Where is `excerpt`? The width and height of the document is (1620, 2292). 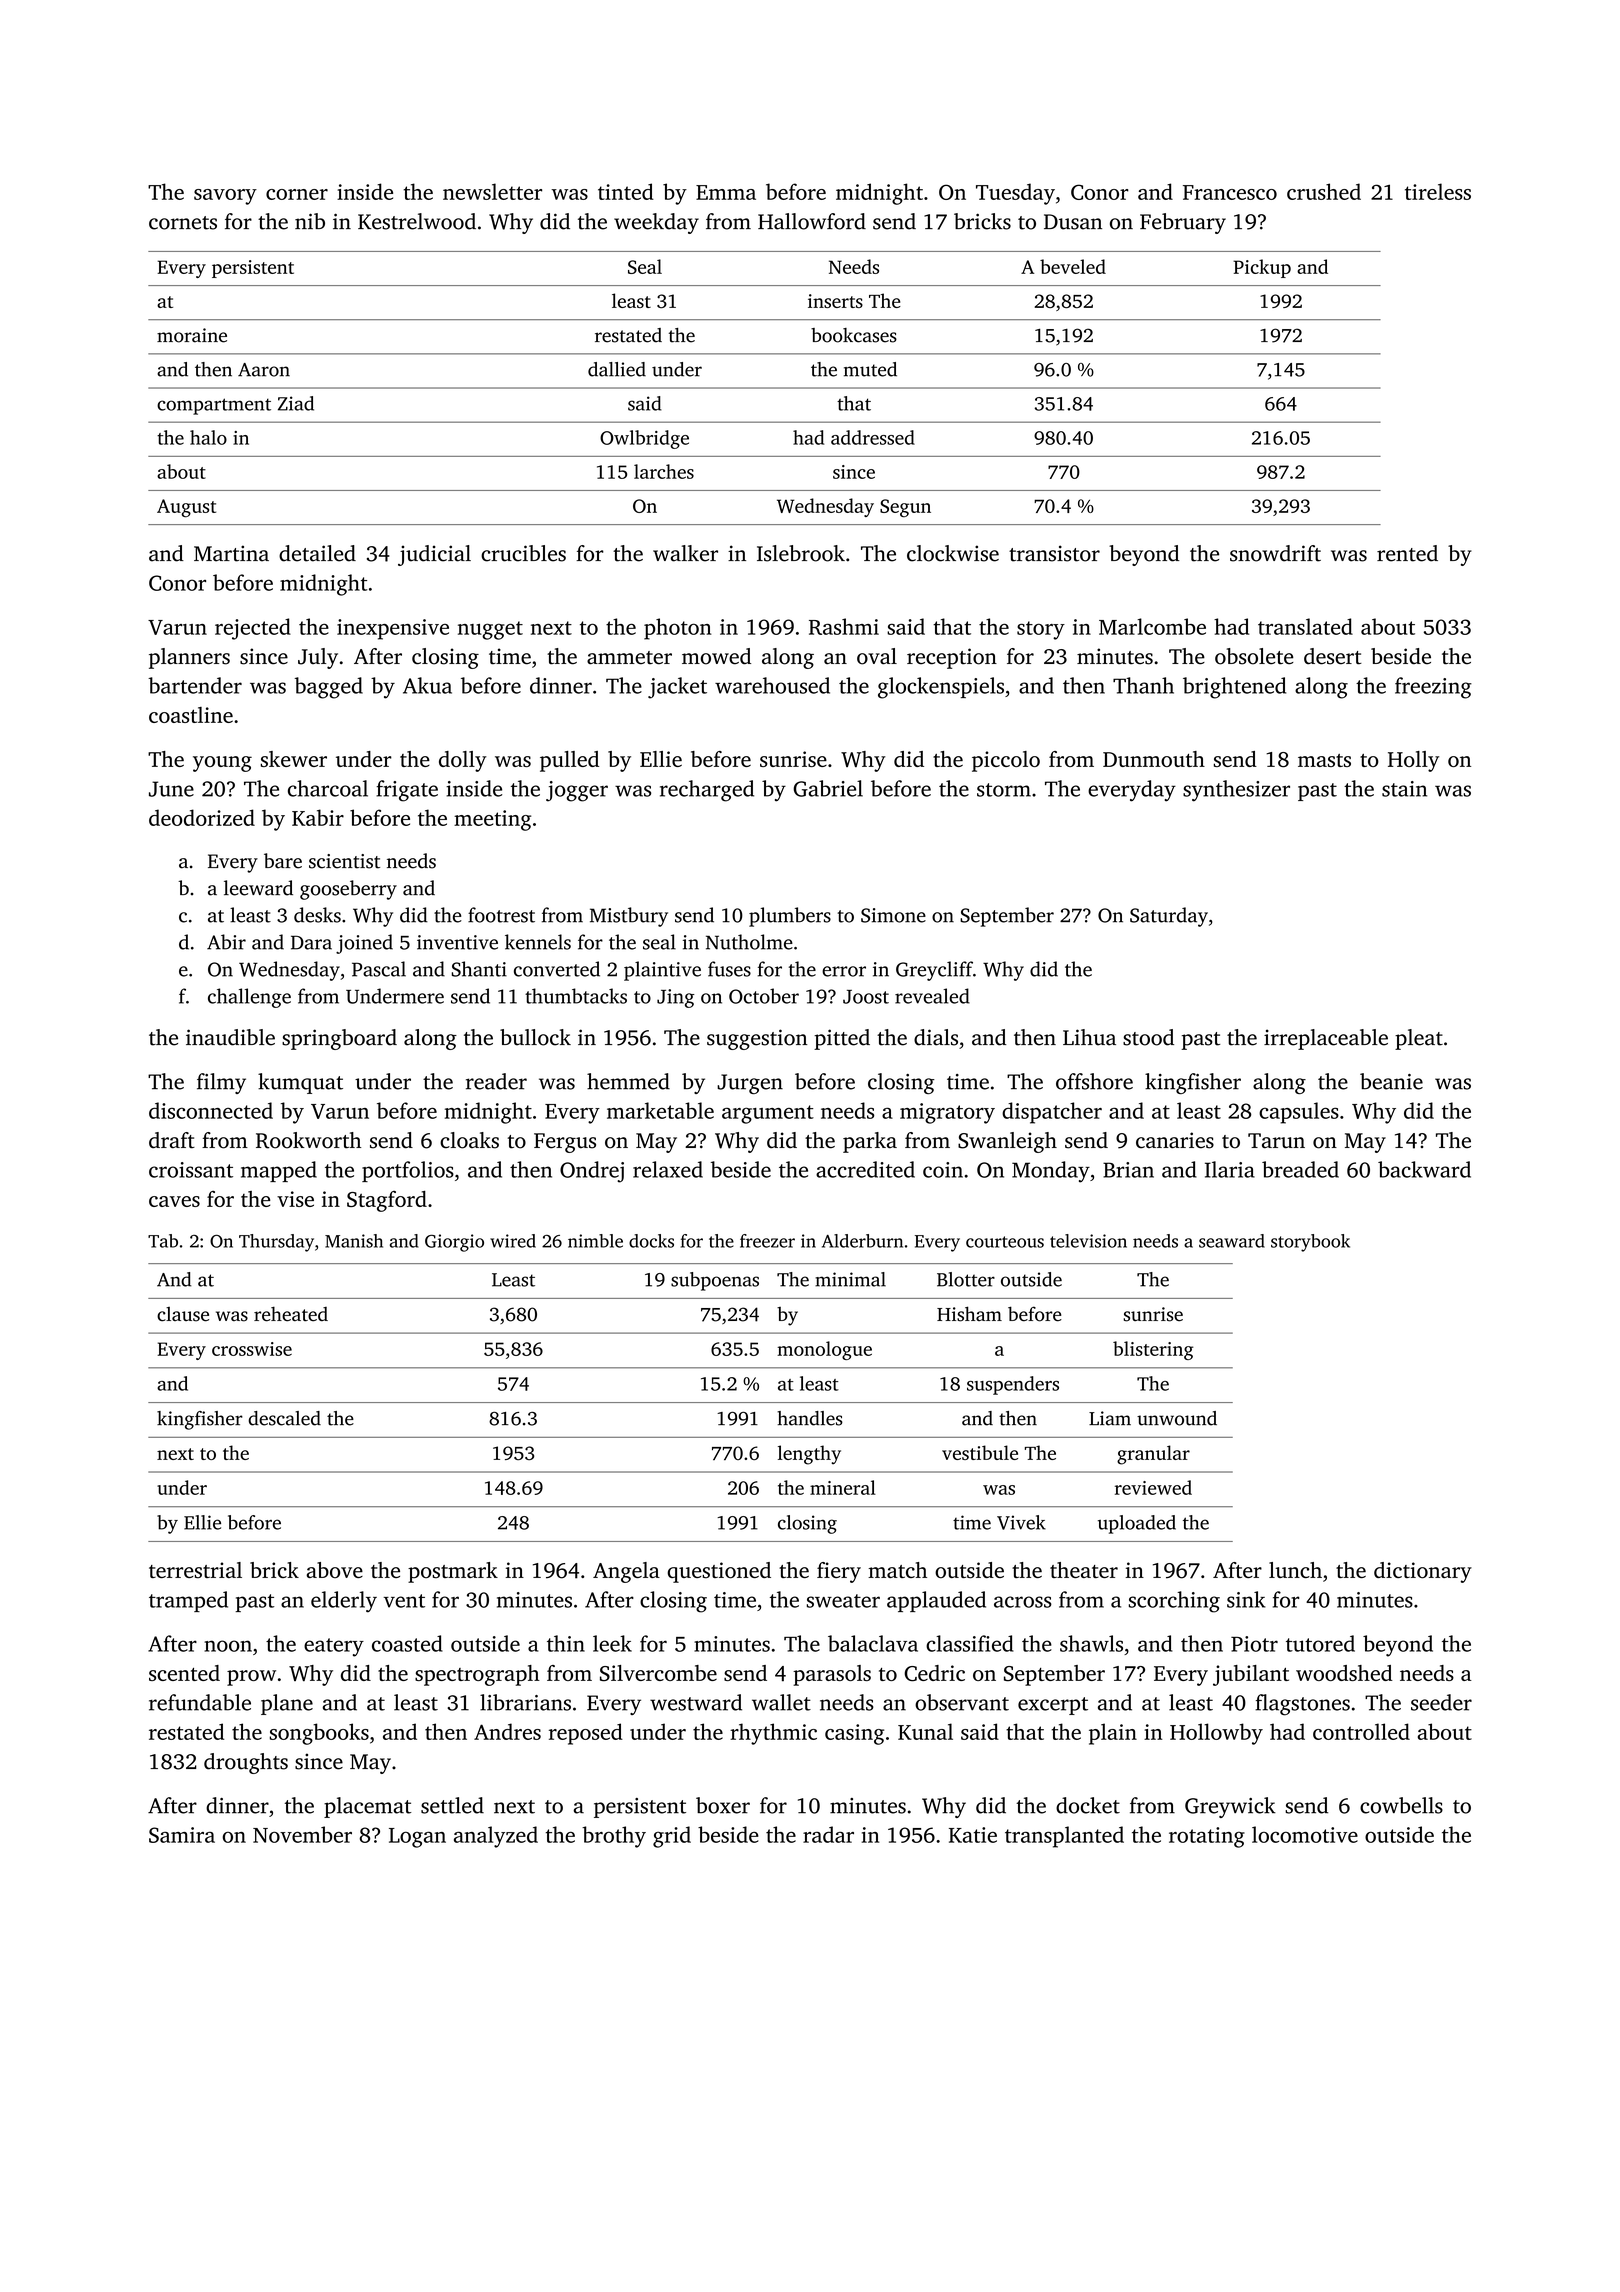
excerpt is located at coordinates (1053, 1706).
